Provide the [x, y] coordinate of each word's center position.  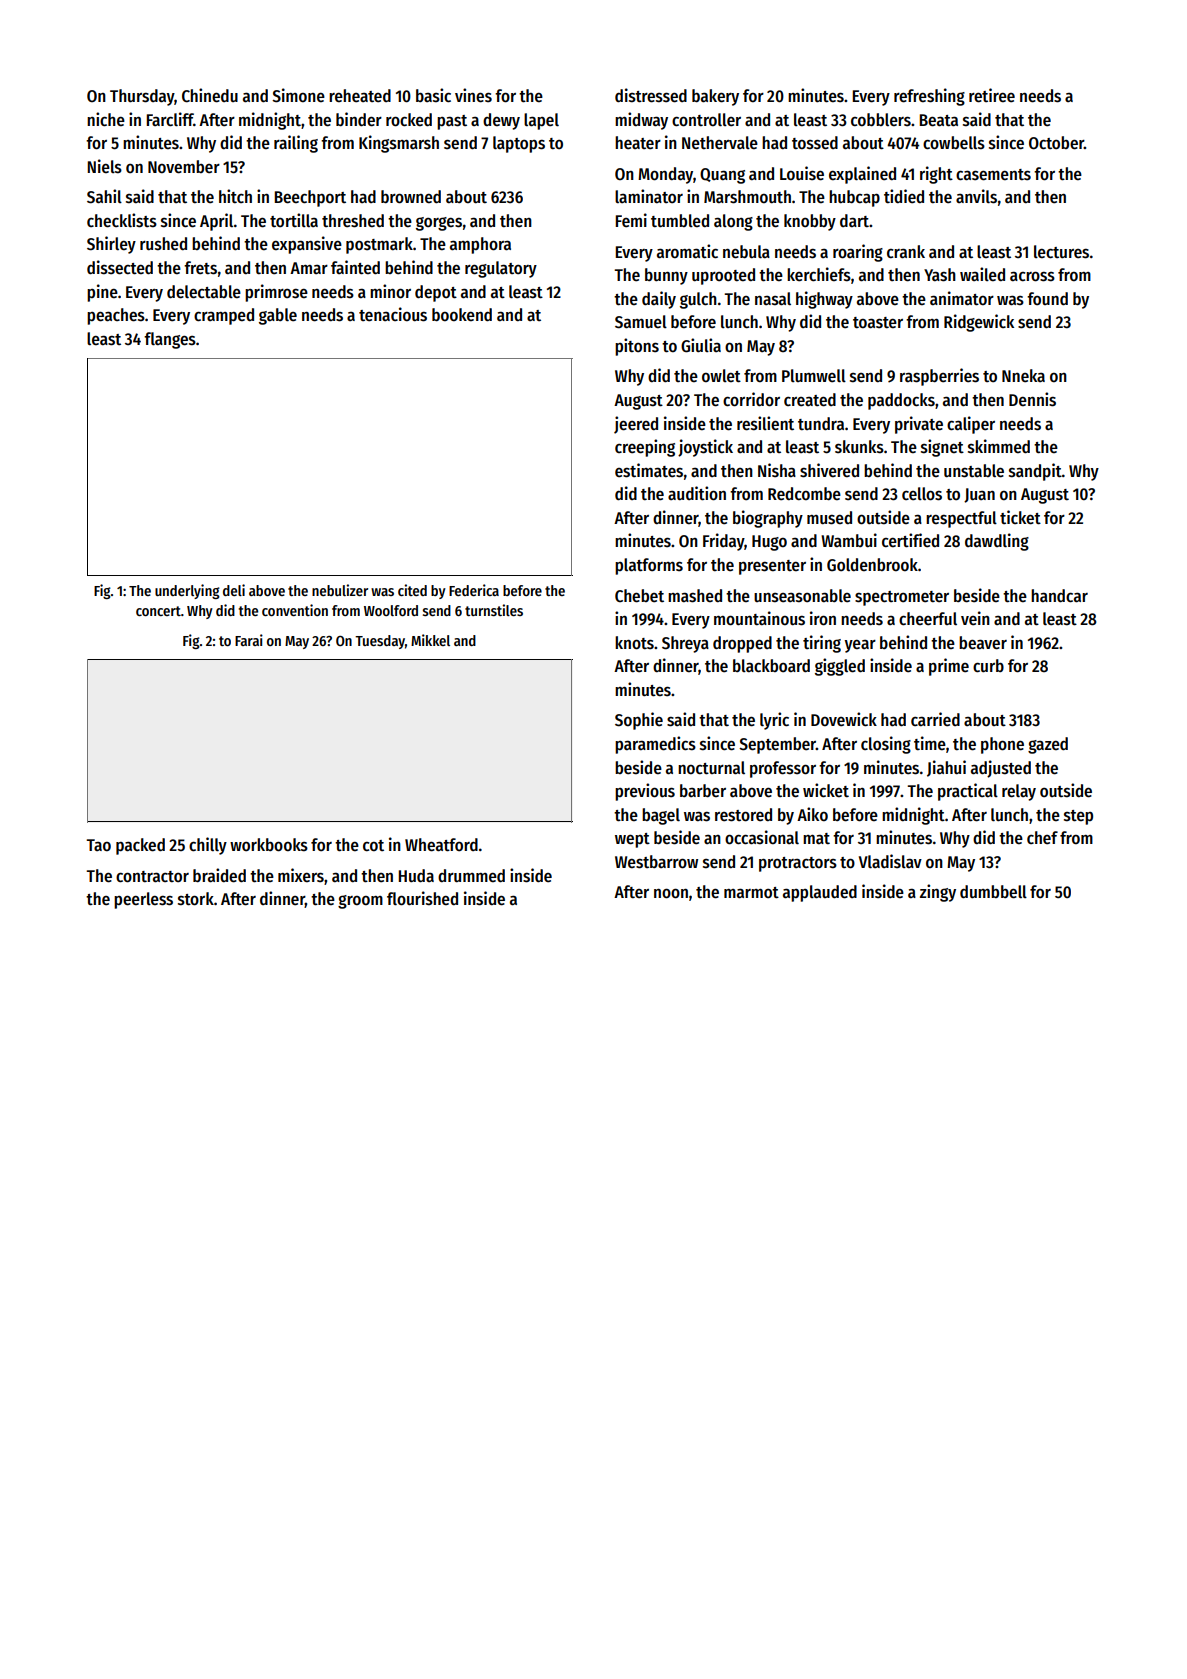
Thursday [142, 97]
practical [968, 792]
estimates [649, 470]
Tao [98, 845]
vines [473, 95]
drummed [471, 876]
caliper [971, 425]
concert [158, 611]
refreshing [929, 97]
